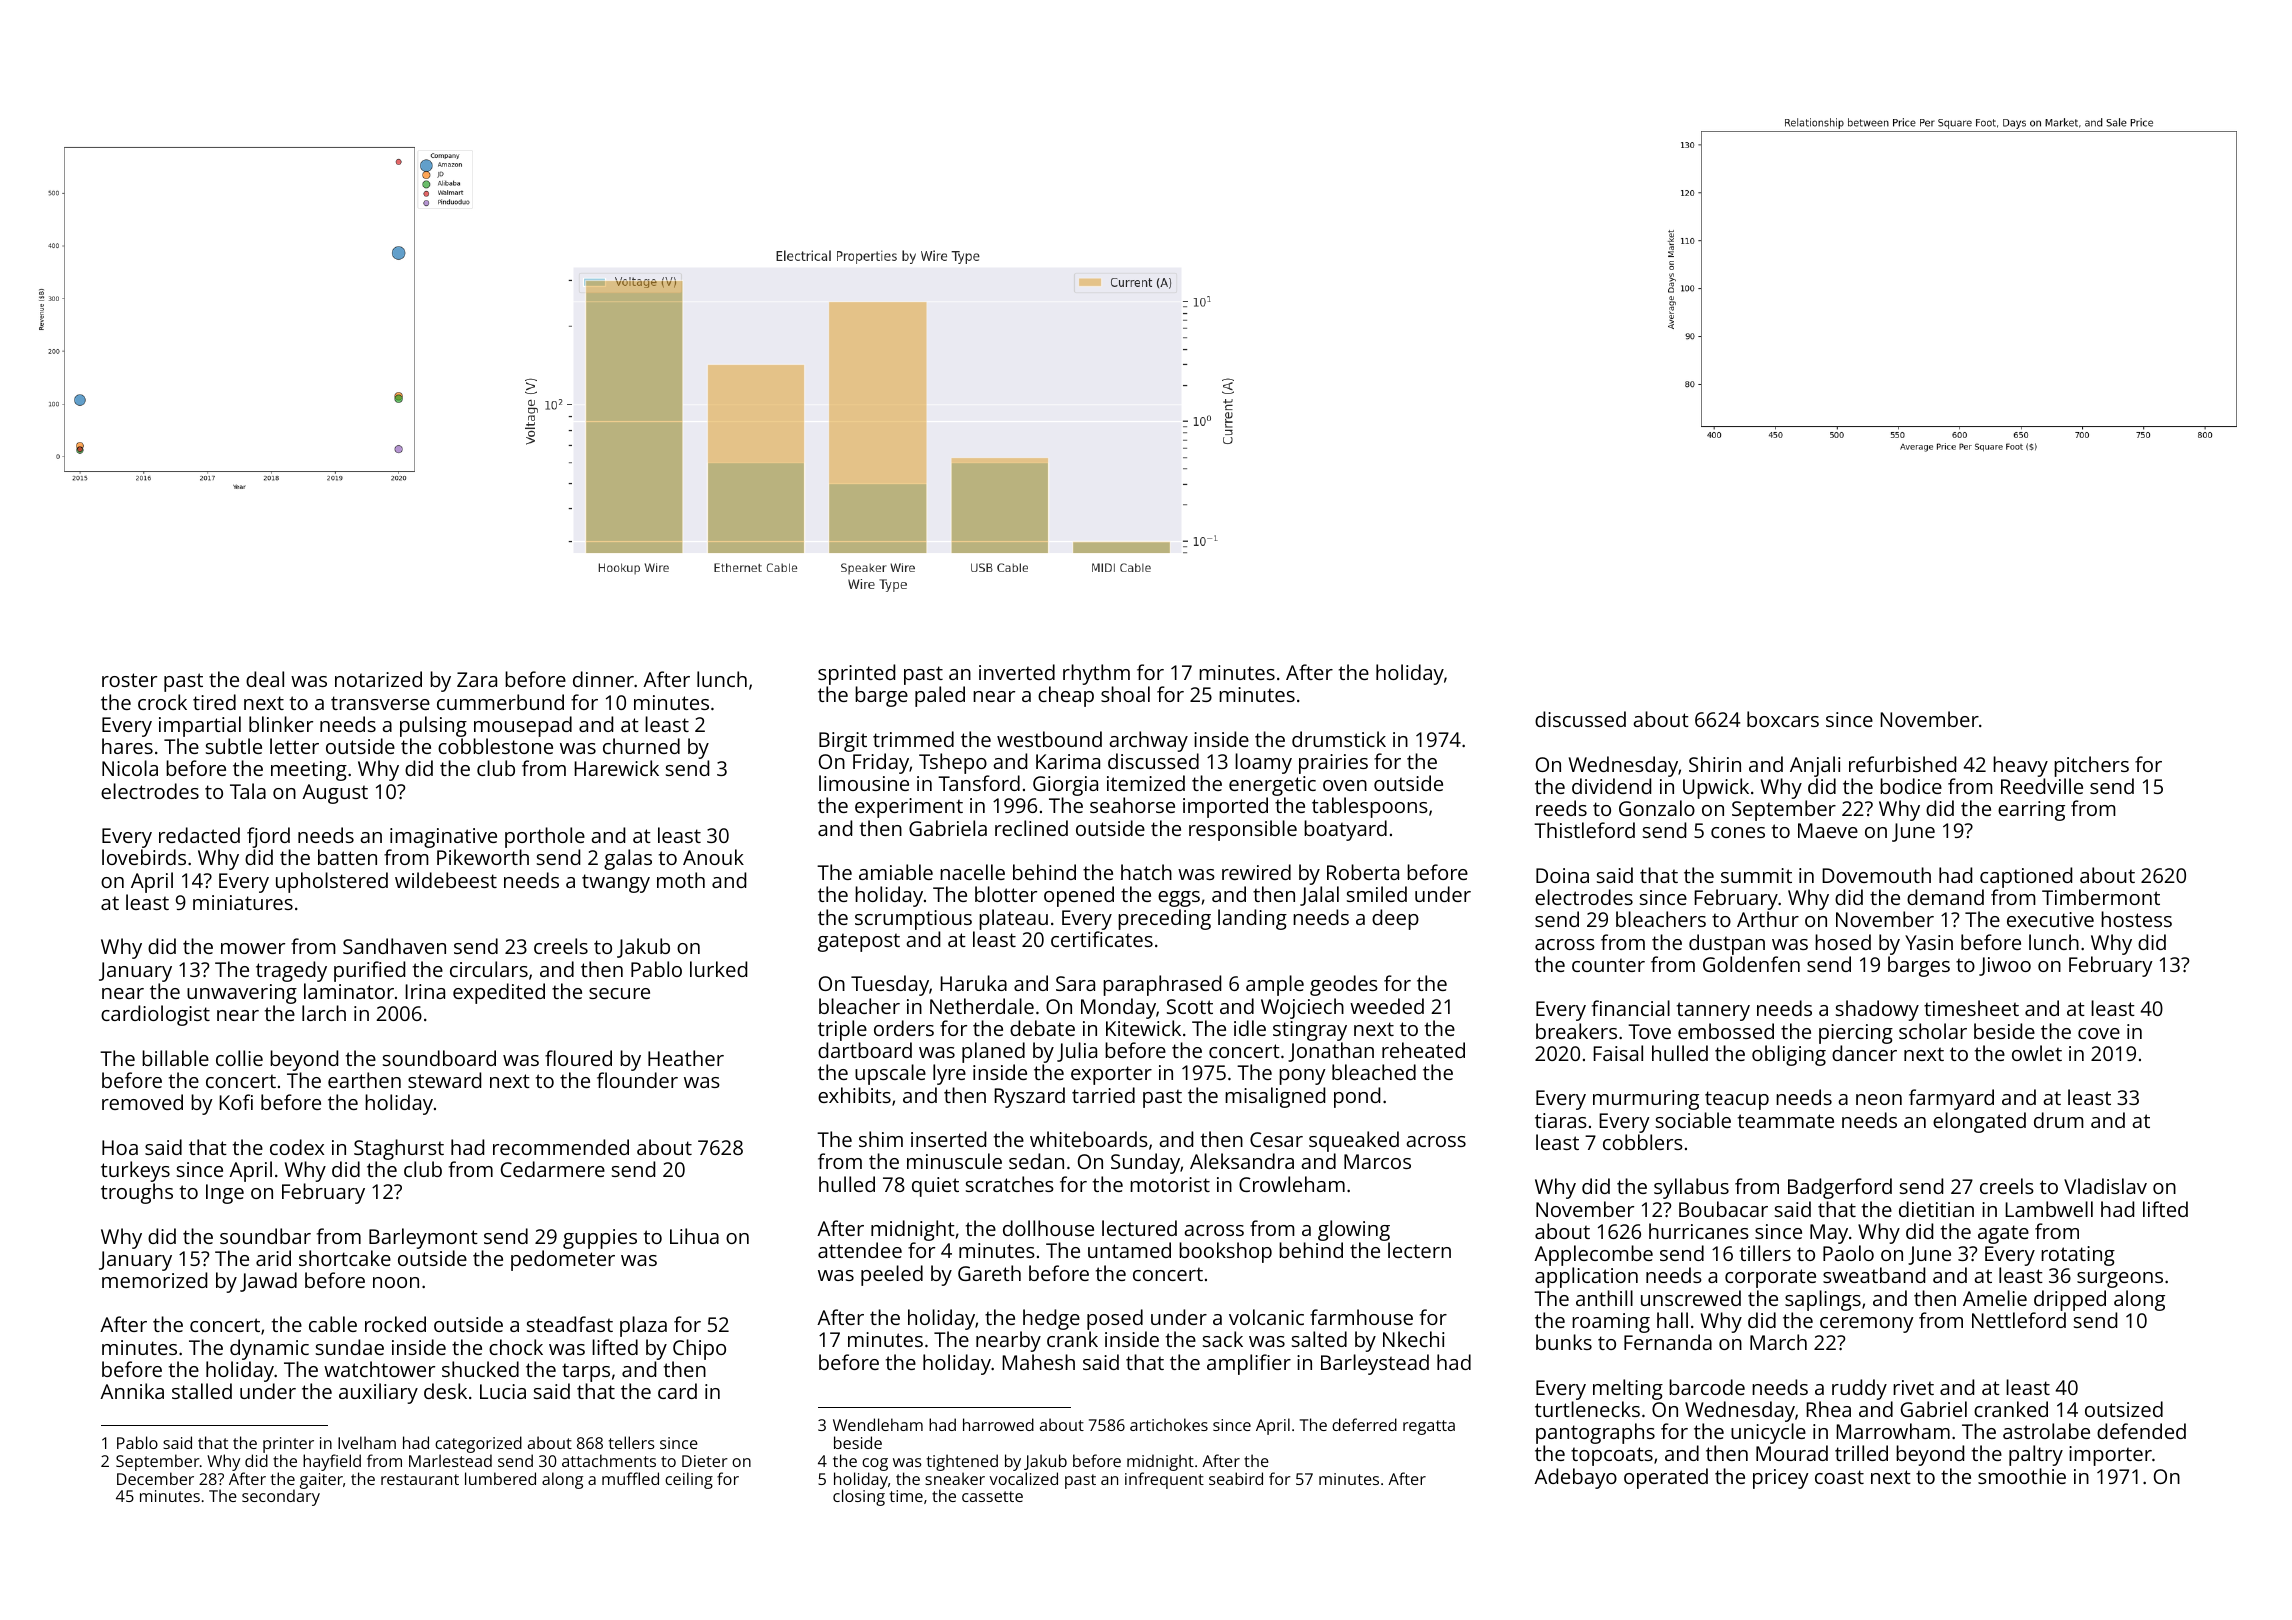 This screenshot has height=1620, width=2292. Describe the element at coordinates (1783, 719) in the screenshot. I see `boxcars` at that location.
